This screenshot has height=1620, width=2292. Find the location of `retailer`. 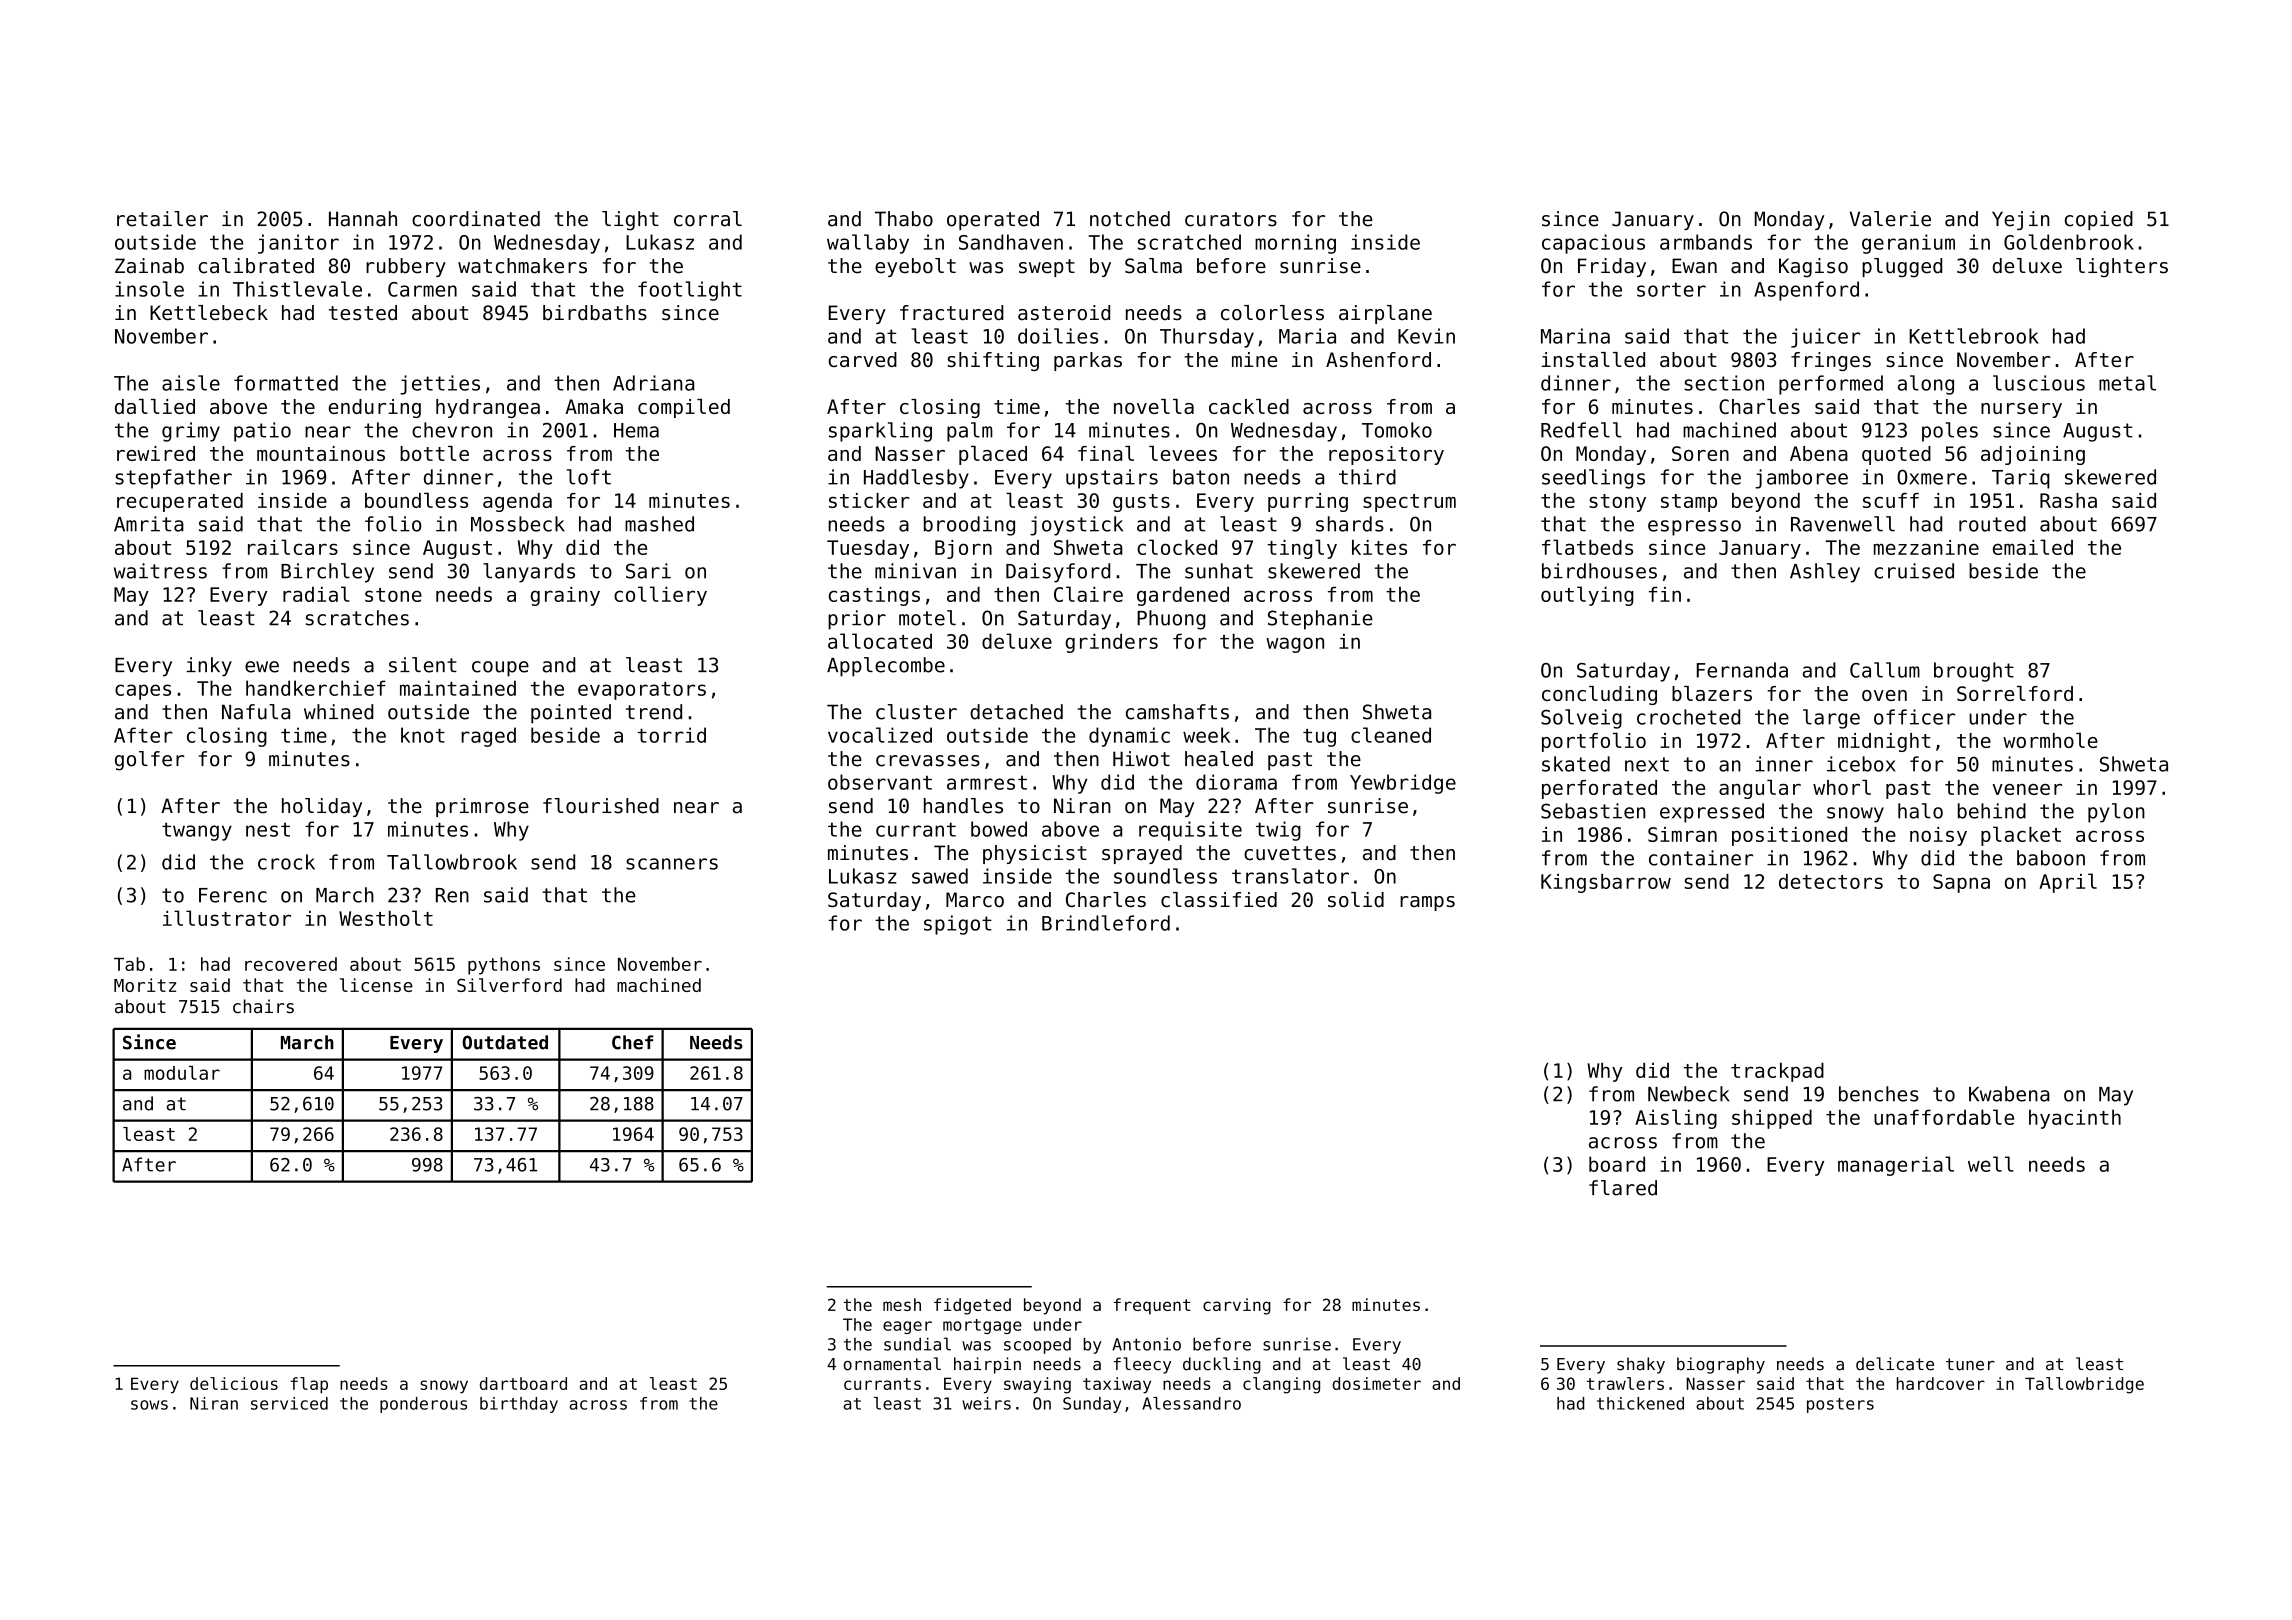

retailer is located at coordinates (162, 219).
